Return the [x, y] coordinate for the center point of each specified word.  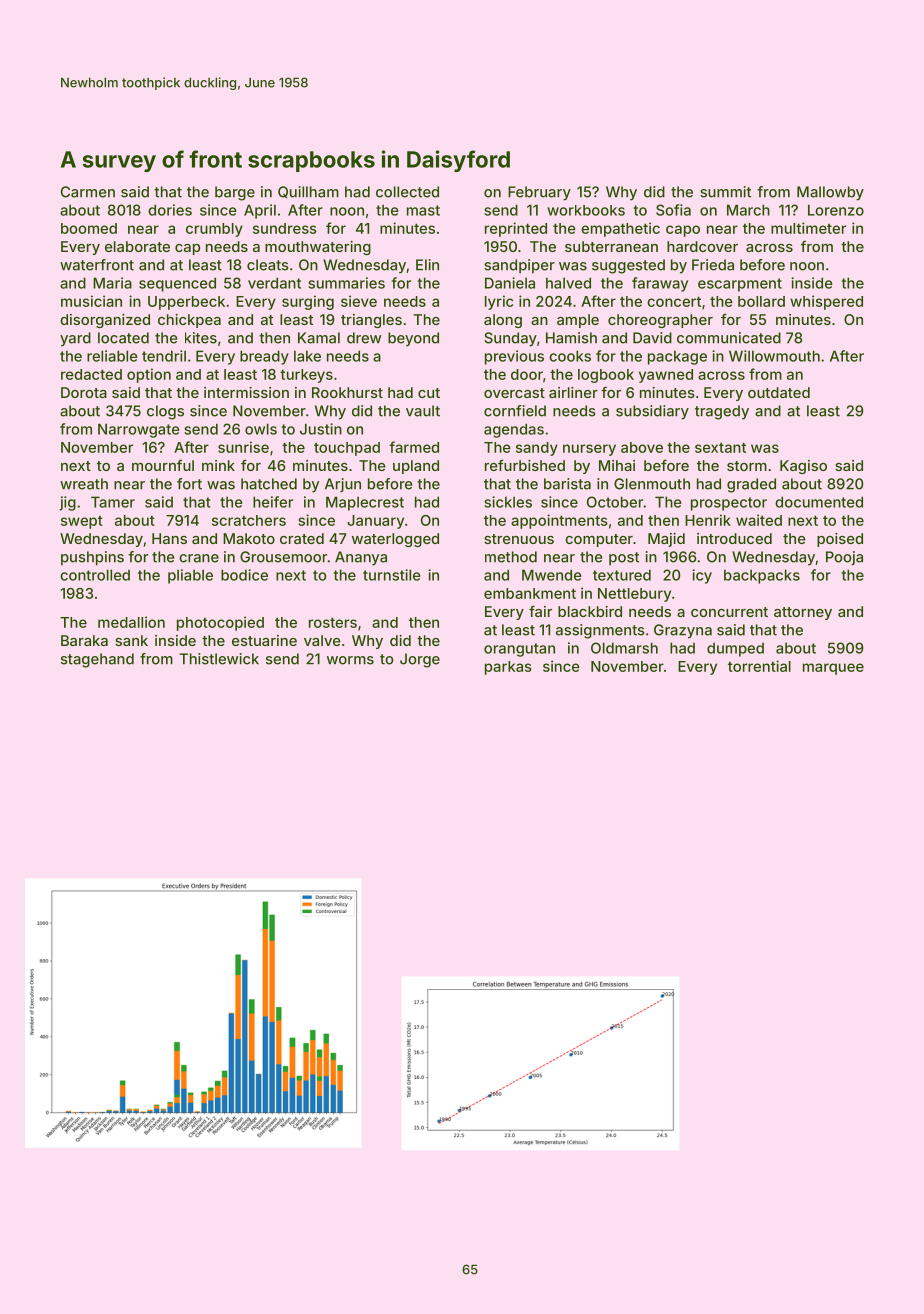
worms [350, 660]
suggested [628, 266]
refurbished [525, 465]
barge [235, 193]
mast [423, 210]
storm [747, 466]
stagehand [97, 660]
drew [364, 338]
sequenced [177, 284]
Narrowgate [139, 430]
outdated [779, 392]
